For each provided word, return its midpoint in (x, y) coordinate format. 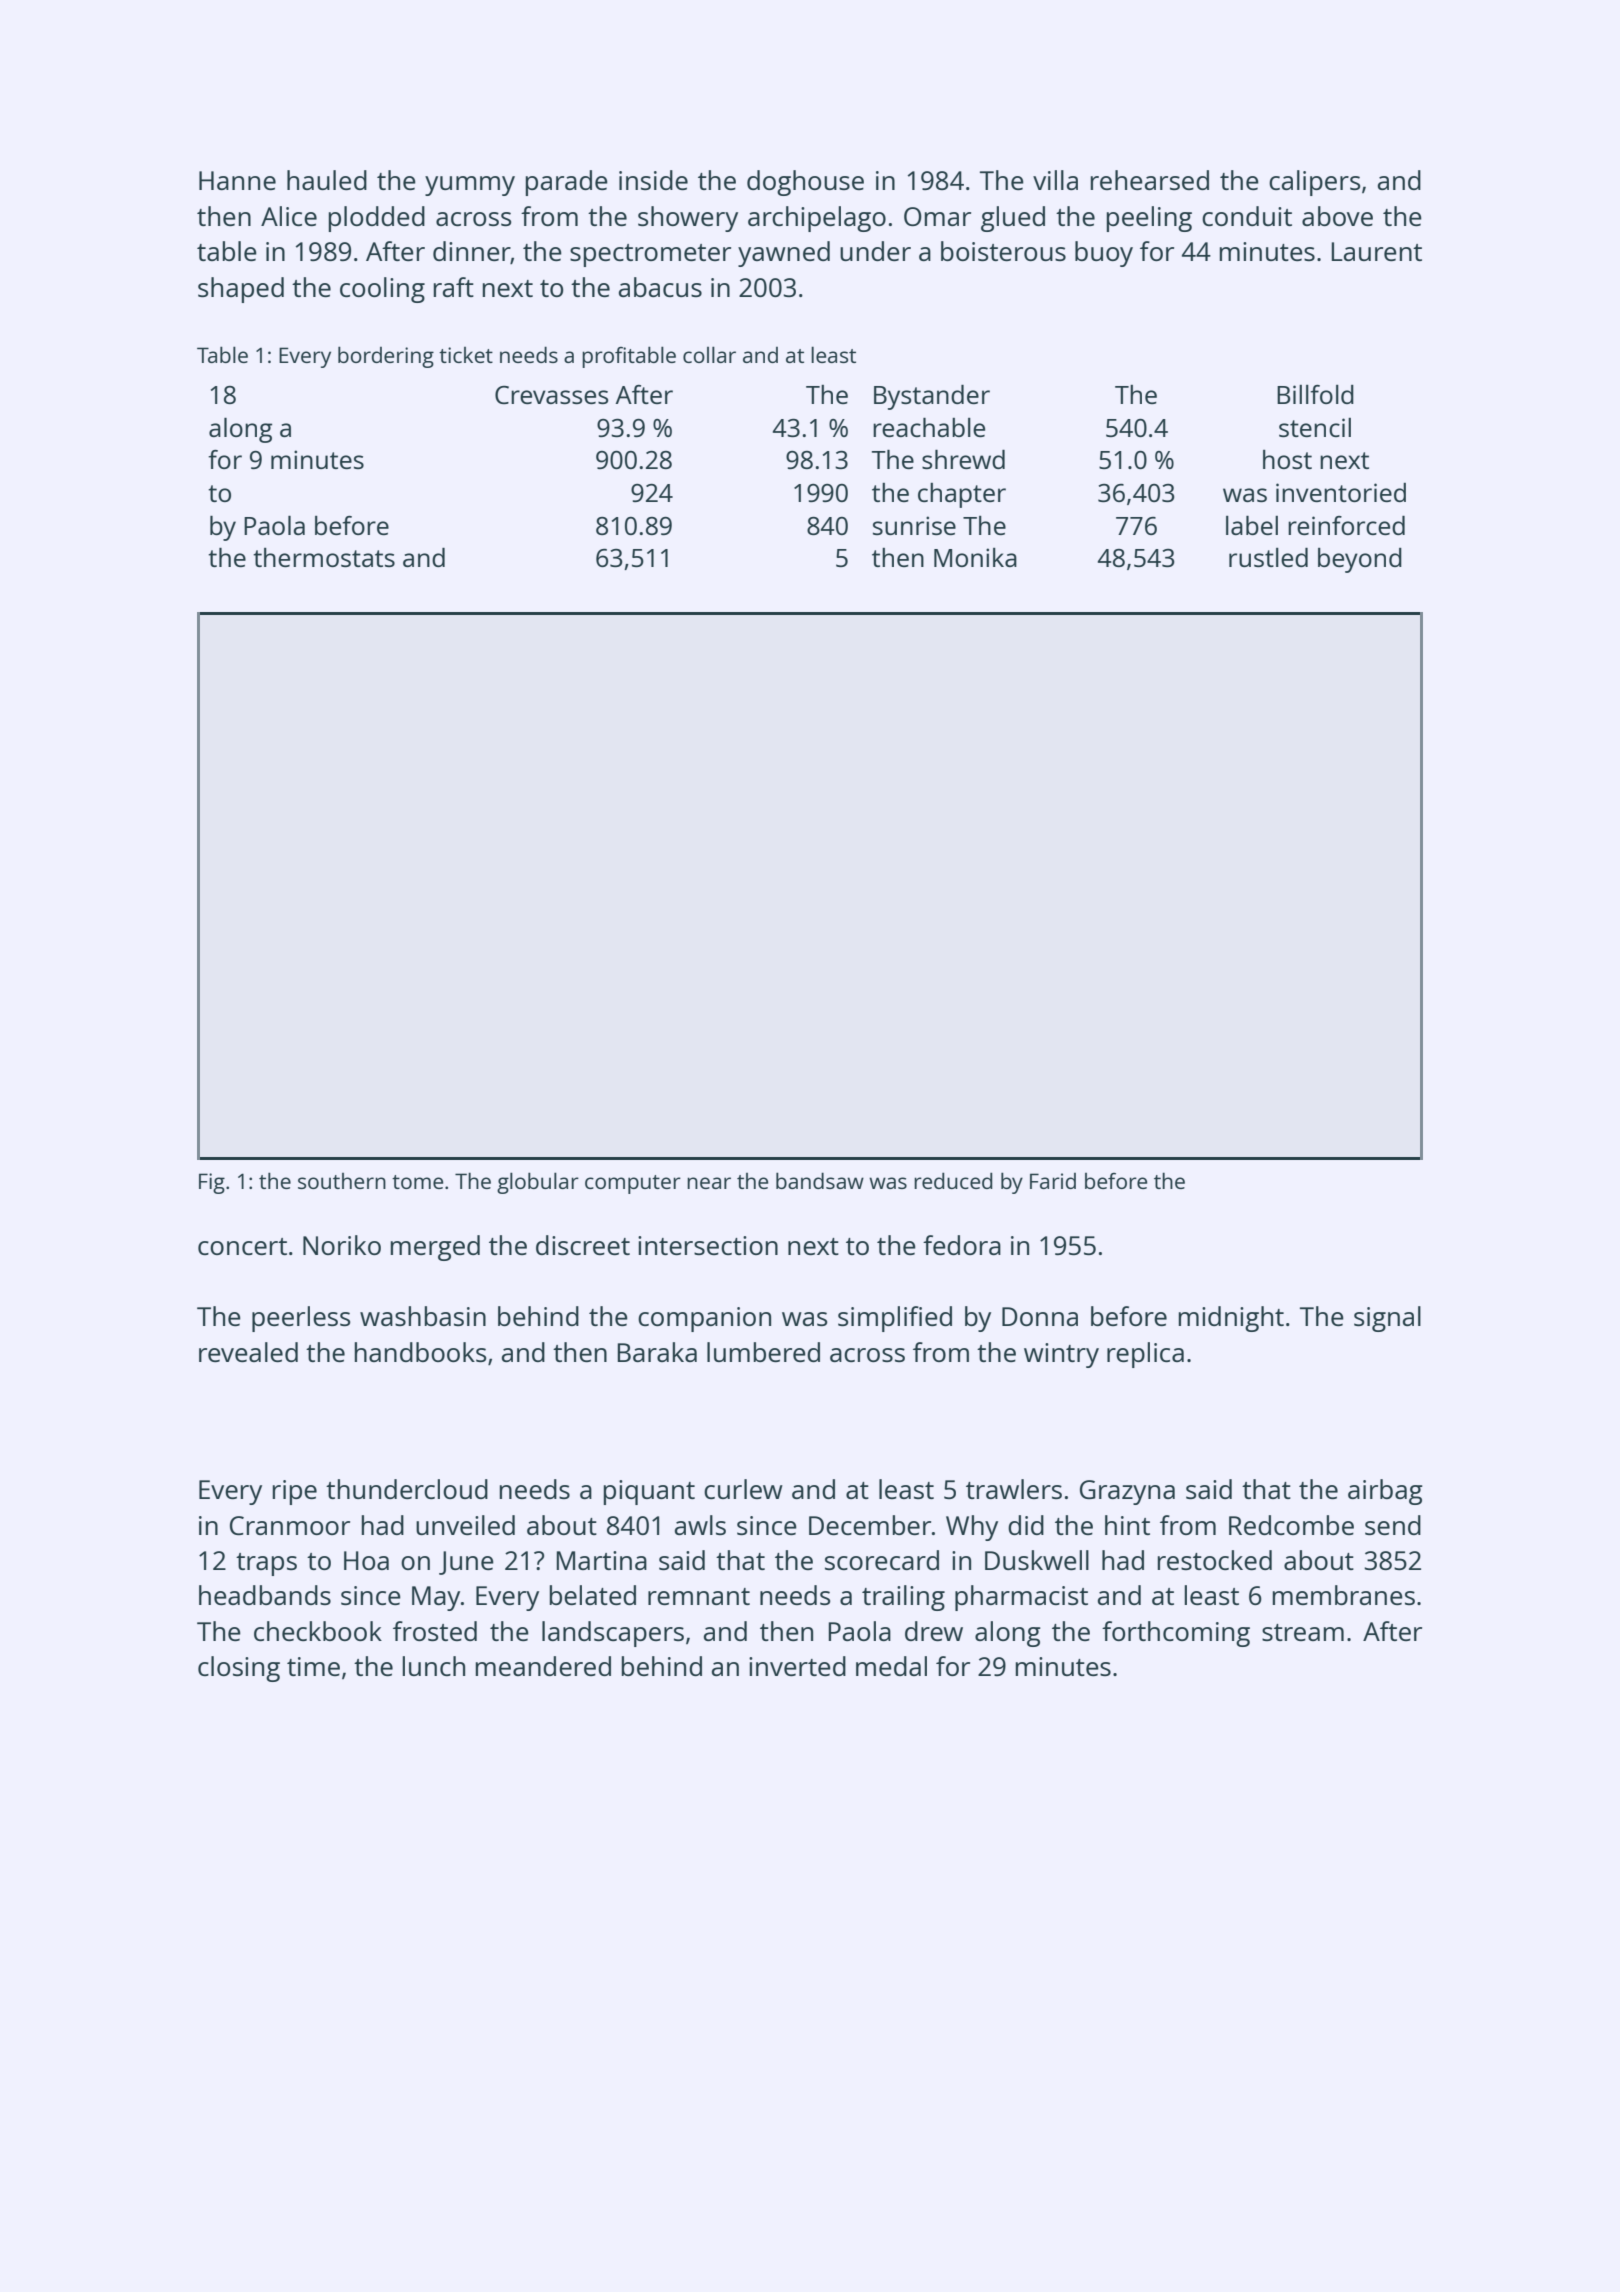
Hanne (237, 180)
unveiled (465, 1525)
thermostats (324, 557)
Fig (212, 1183)
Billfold (1315, 394)
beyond (1360, 560)
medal (891, 1666)
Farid (1053, 1181)
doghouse (805, 183)
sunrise (914, 525)
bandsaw (820, 1180)
